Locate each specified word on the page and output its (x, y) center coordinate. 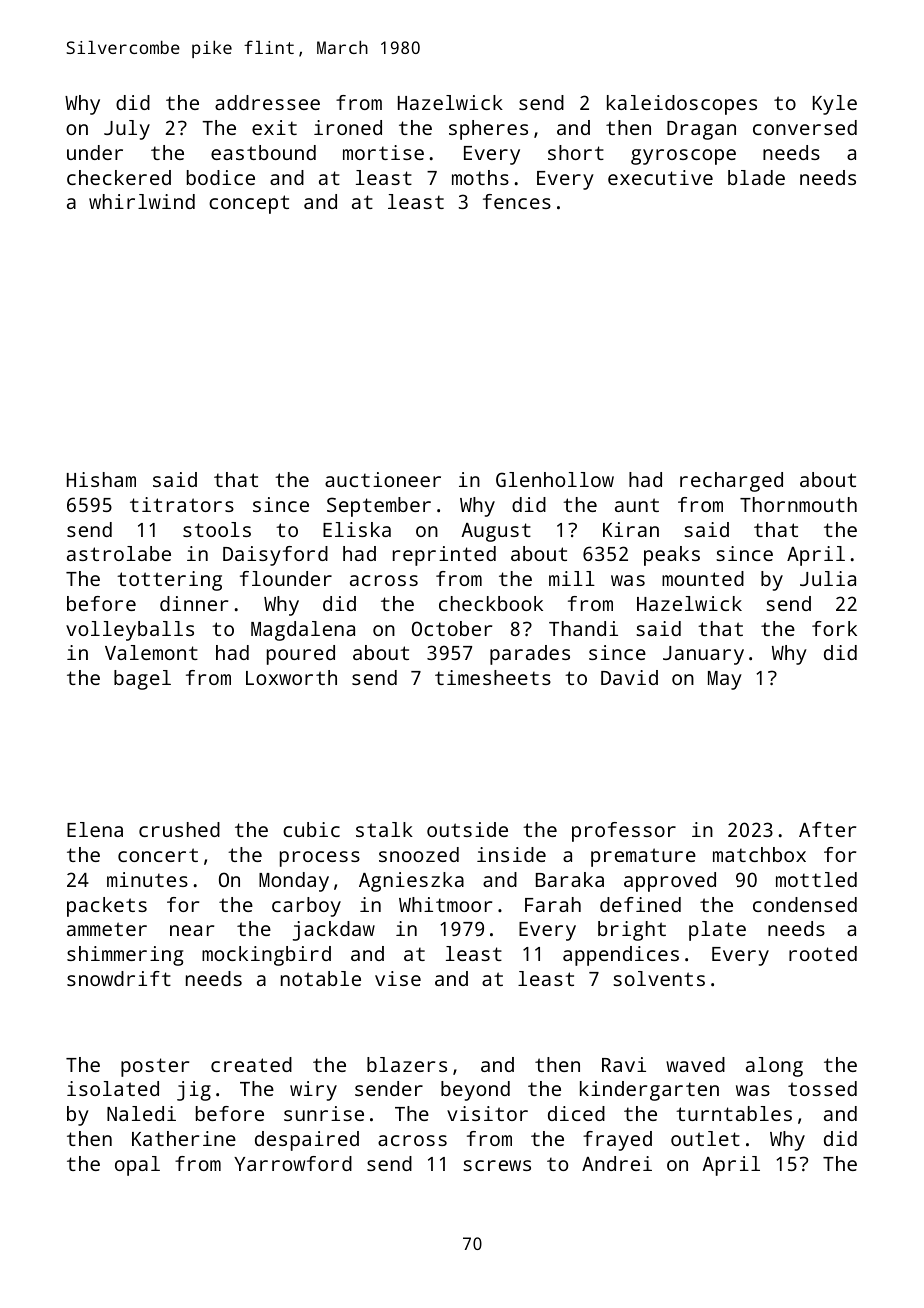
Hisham (101, 479)
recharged (731, 482)
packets (107, 907)
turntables (734, 1113)
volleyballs (130, 631)
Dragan (701, 130)
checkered (119, 177)
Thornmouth (798, 504)
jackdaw (334, 931)
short (576, 152)
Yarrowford (293, 1163)
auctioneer (383, 479)
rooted (823, 953)
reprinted (444, 556)
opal (137, 1166)
